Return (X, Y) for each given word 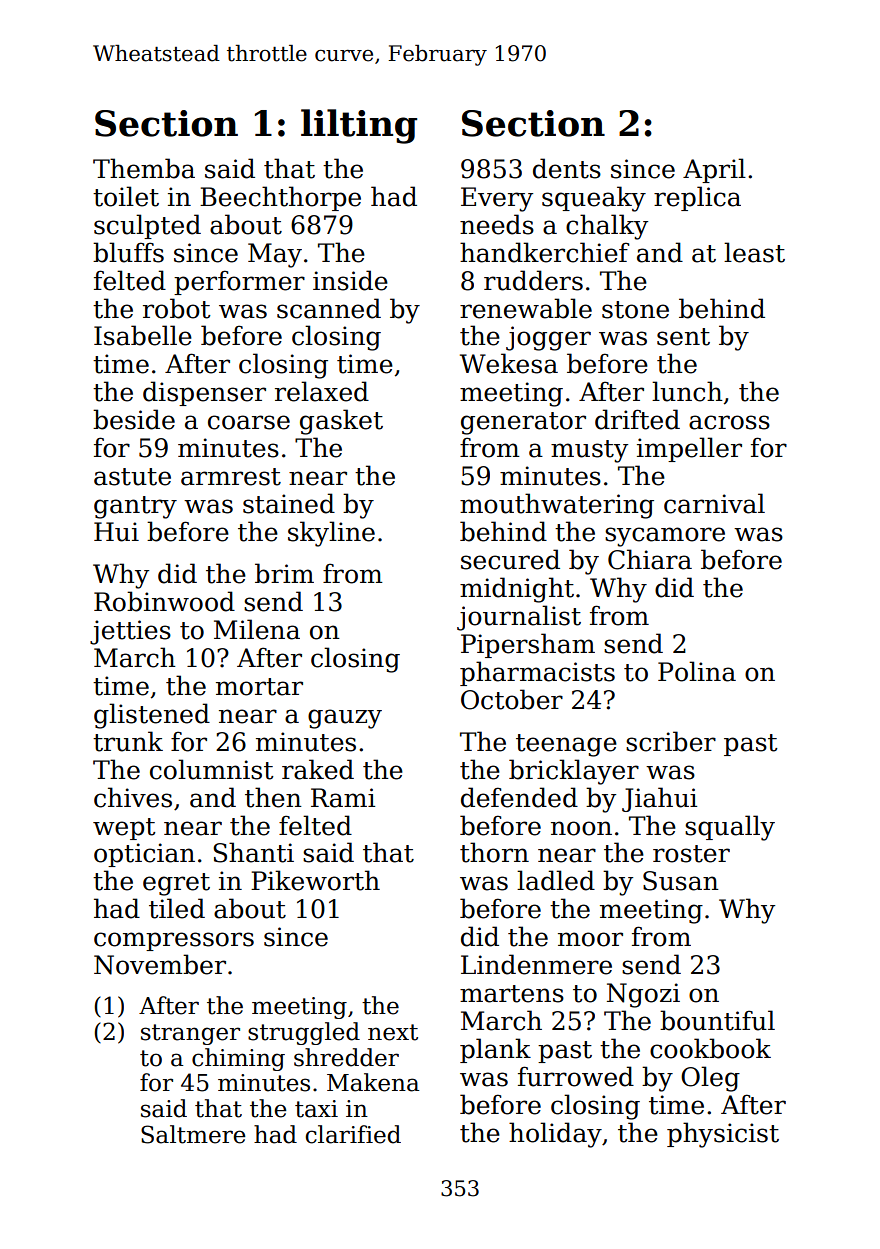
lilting (359, 126)
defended (519, 797)
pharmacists (537, 673)
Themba (144, 168)
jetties (130, 632)
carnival (714, 503)
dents (567, 168)
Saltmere (193, 1134)
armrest (231, 477)
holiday (555, 1135)
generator (523, 423)
